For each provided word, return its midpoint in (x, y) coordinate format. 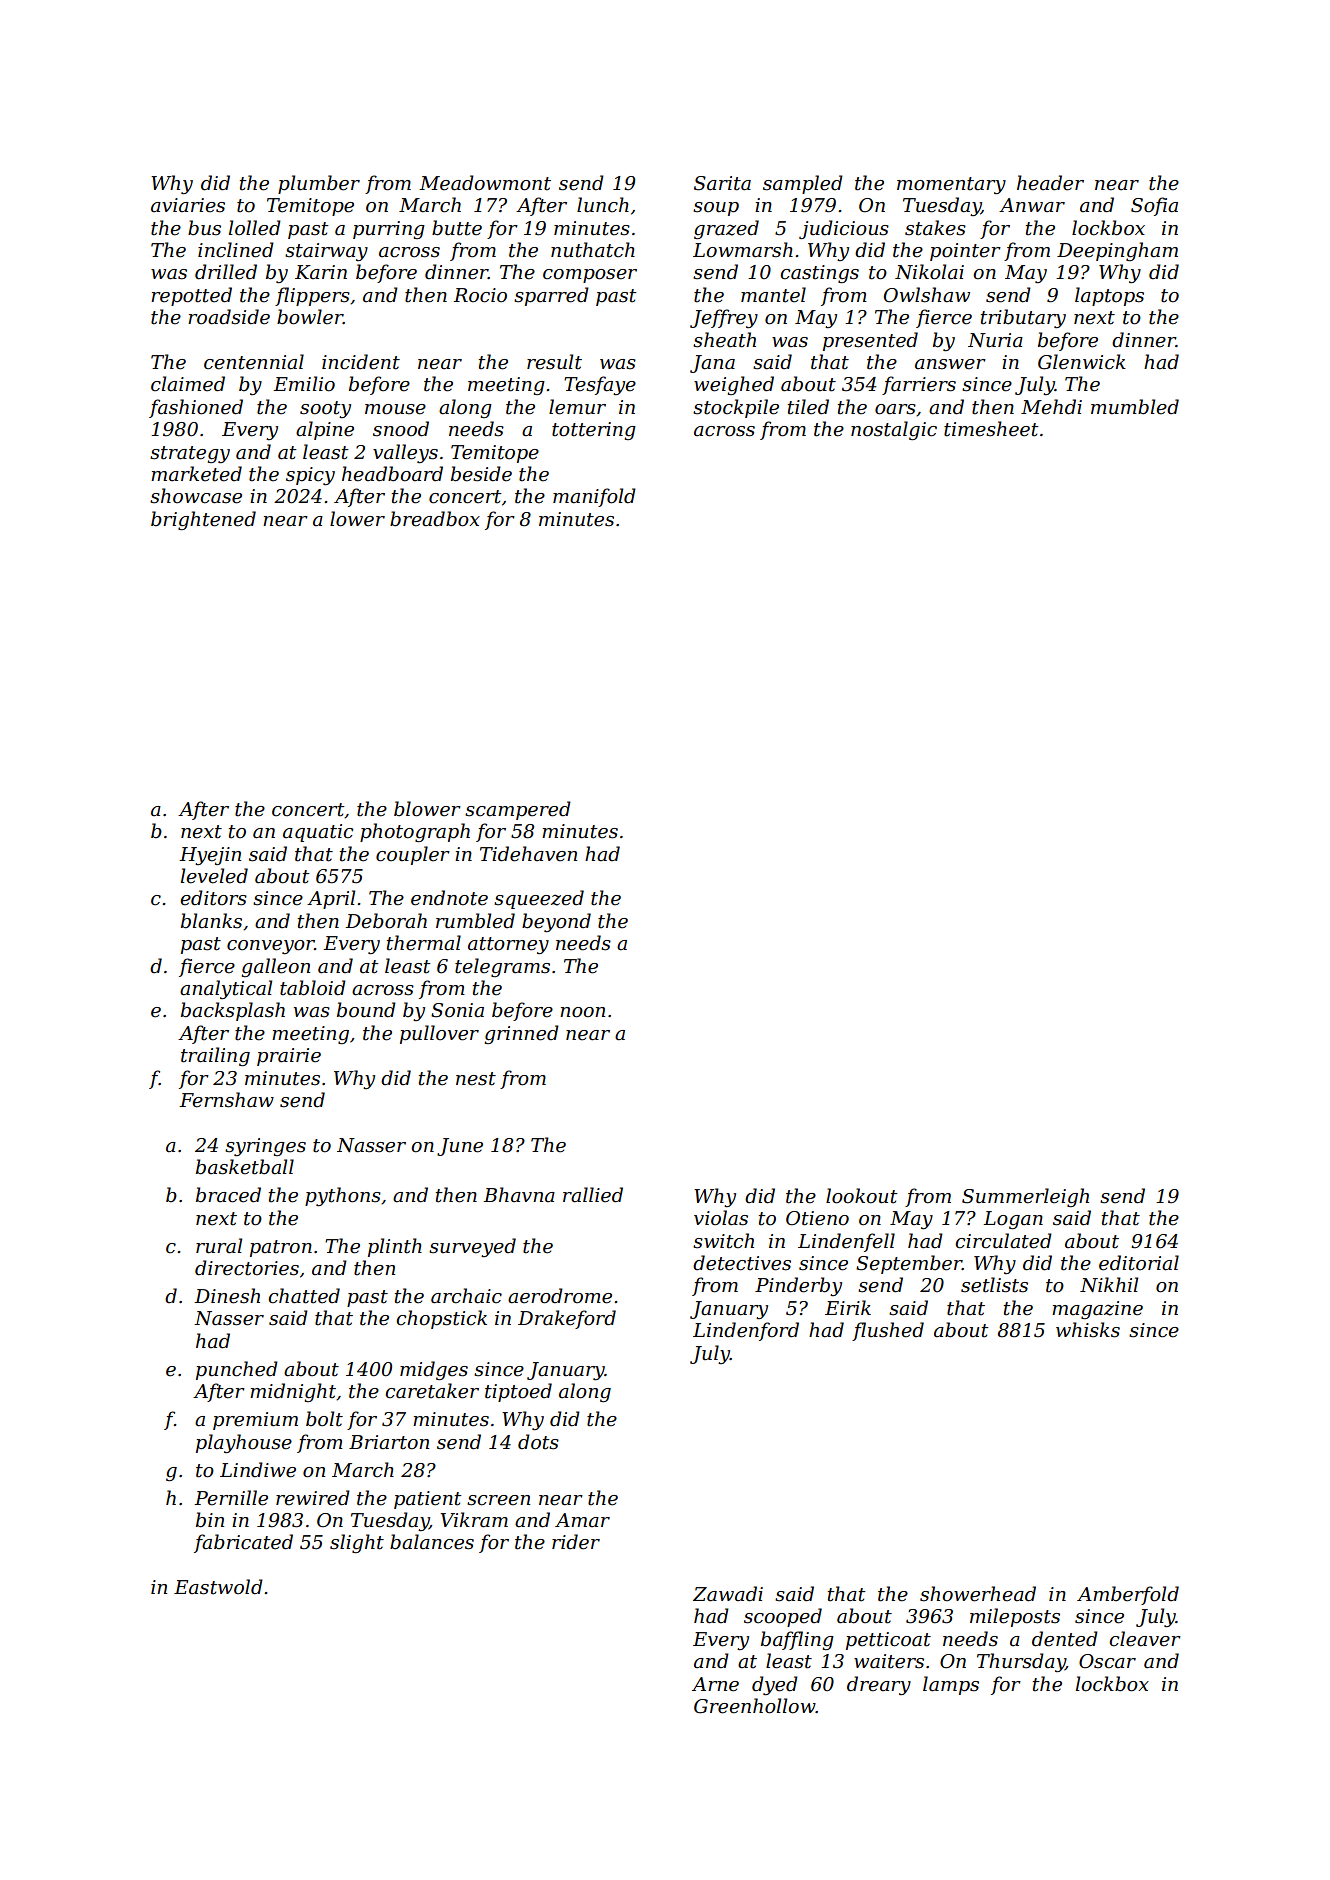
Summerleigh (1025, 1197)
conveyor (271, 947)
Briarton (389, 1442)
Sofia (1154, 206)
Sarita (722, 183)
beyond (556, 922)
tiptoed (518, 1392)
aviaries (188, 205)
